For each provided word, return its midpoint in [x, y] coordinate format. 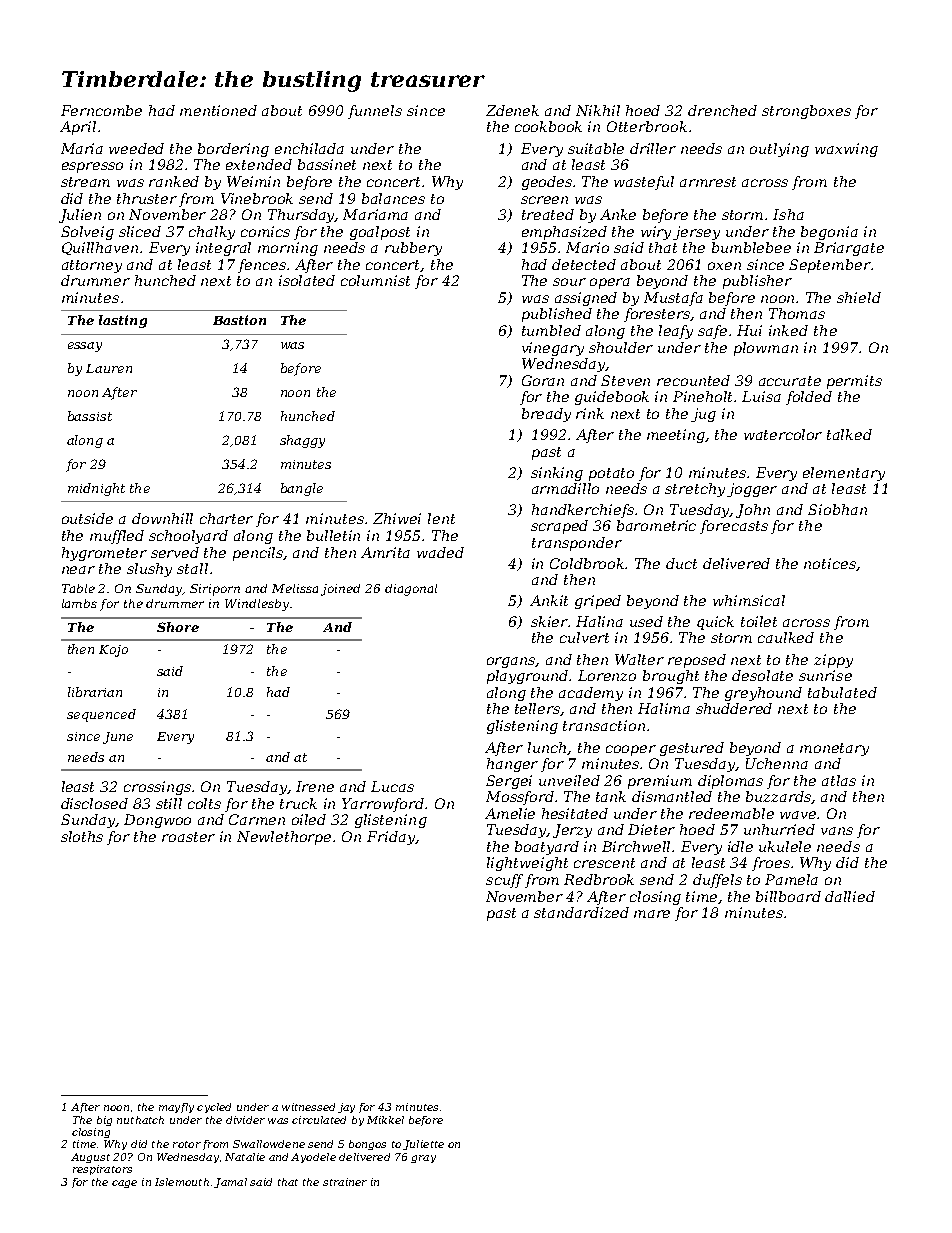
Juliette [423, 1145]
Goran [543, 380]
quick [715, 623]
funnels [375, 112]
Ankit [549, 600]
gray [423, 1159]
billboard [788, 896]
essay [85, 347]
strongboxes [806, 112]
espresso [92, 167]
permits [854, 382]
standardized [581, 912]
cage [124, 1184]
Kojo [113, 651]
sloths [82, 836]
